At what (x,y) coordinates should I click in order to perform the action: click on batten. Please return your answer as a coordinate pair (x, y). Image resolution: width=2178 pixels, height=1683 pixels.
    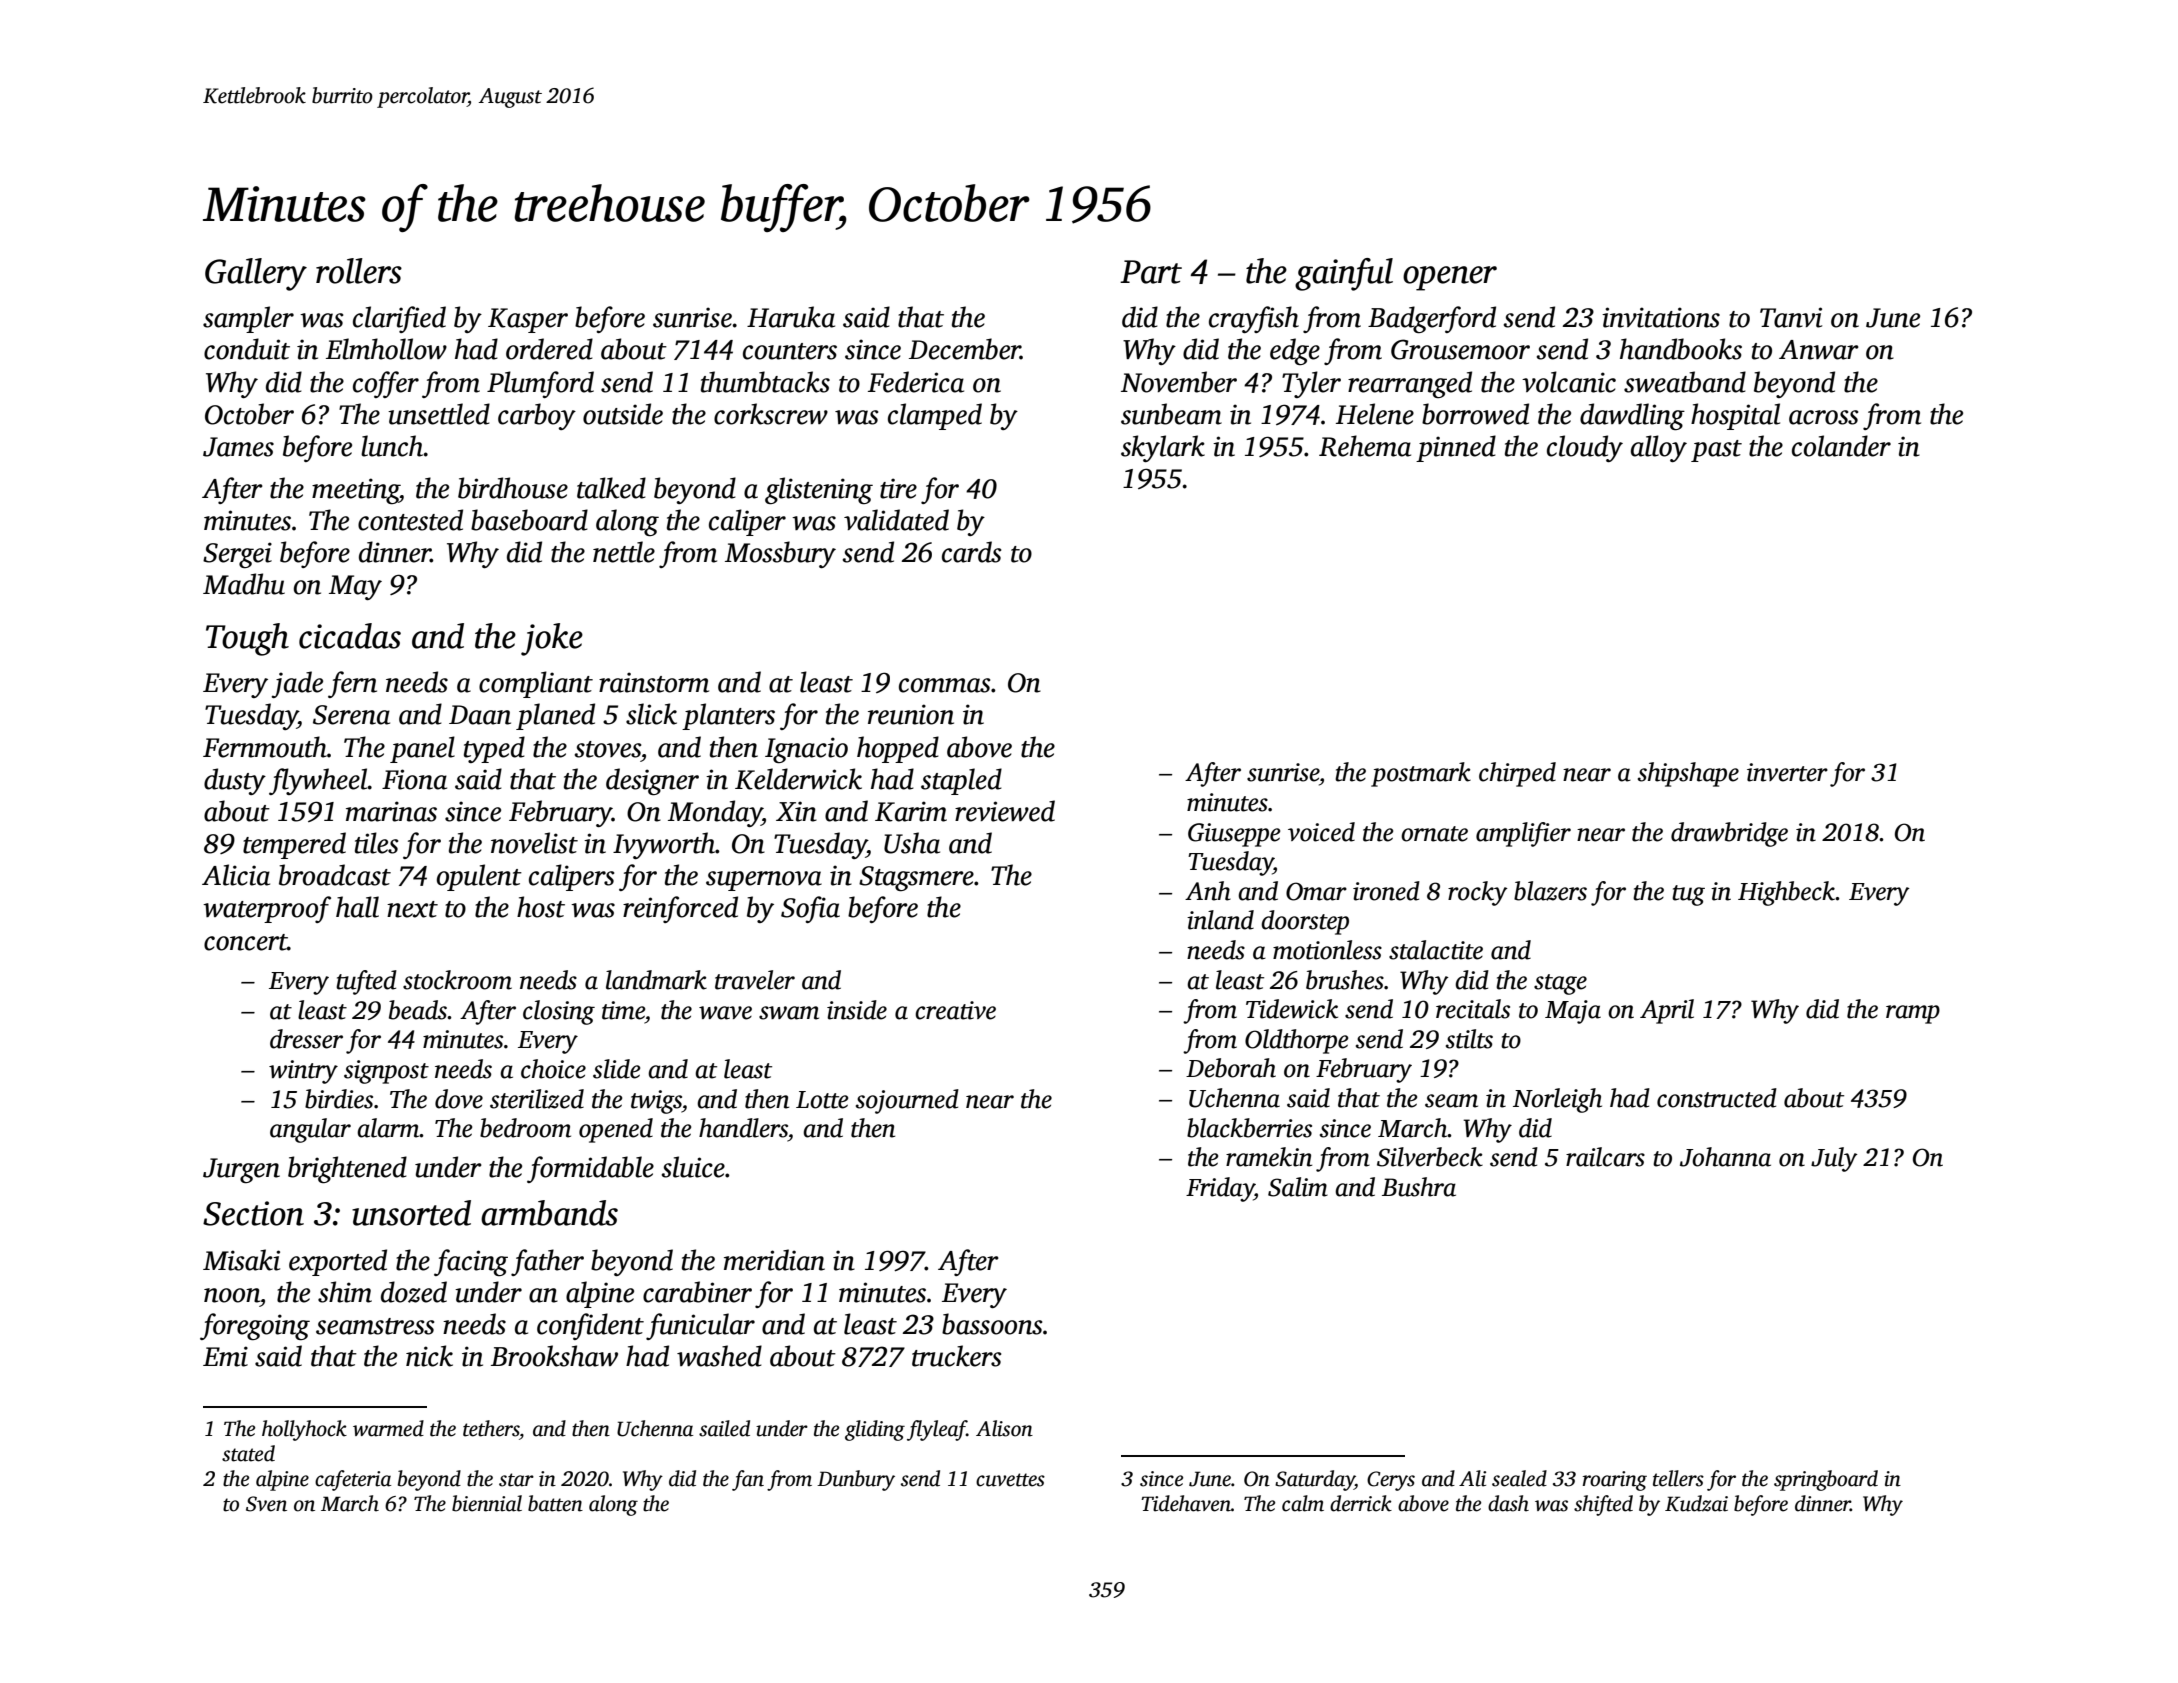
    Looking at the image, I should click on (555, 1503).
